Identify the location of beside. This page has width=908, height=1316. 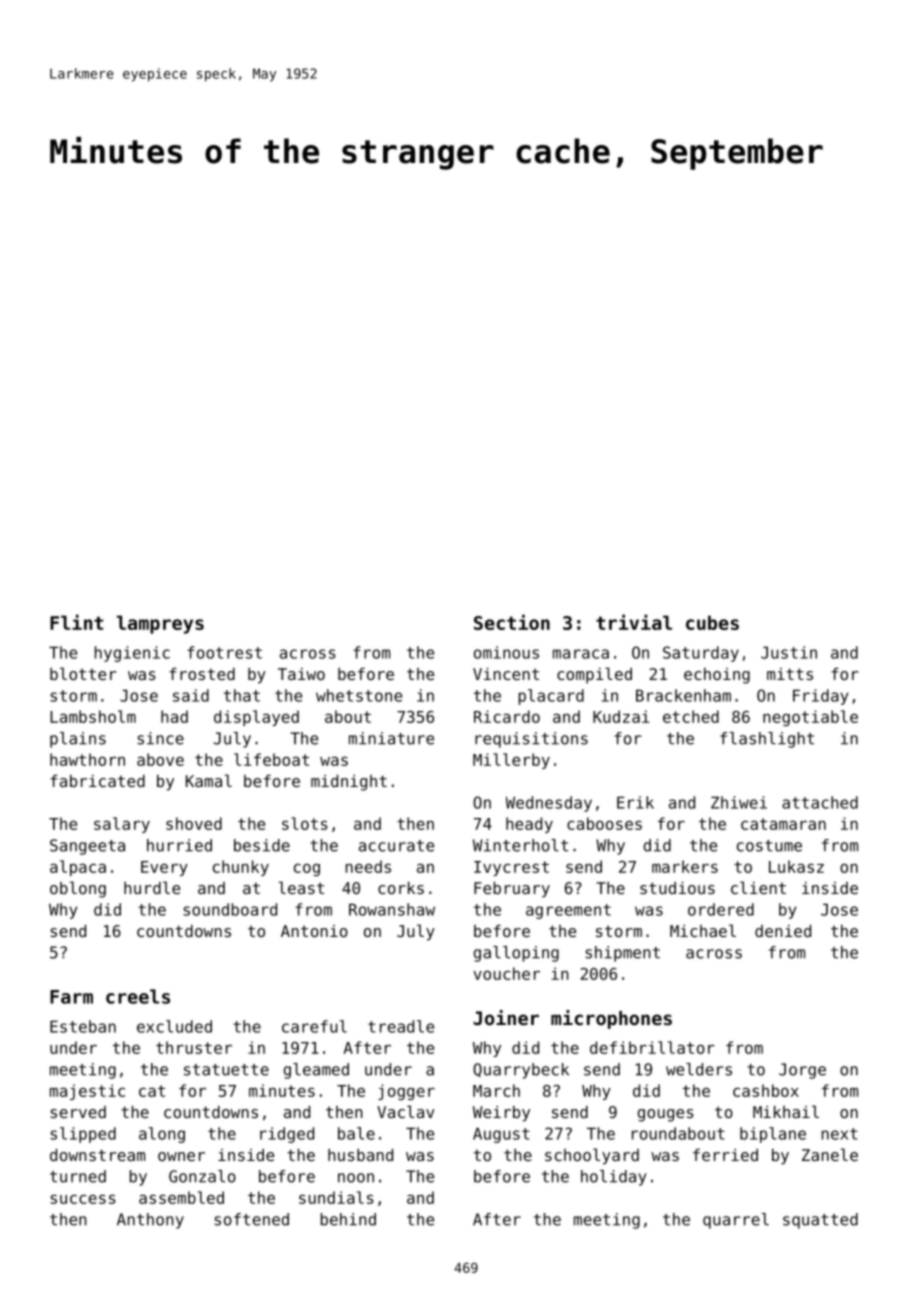
(262, 845).
